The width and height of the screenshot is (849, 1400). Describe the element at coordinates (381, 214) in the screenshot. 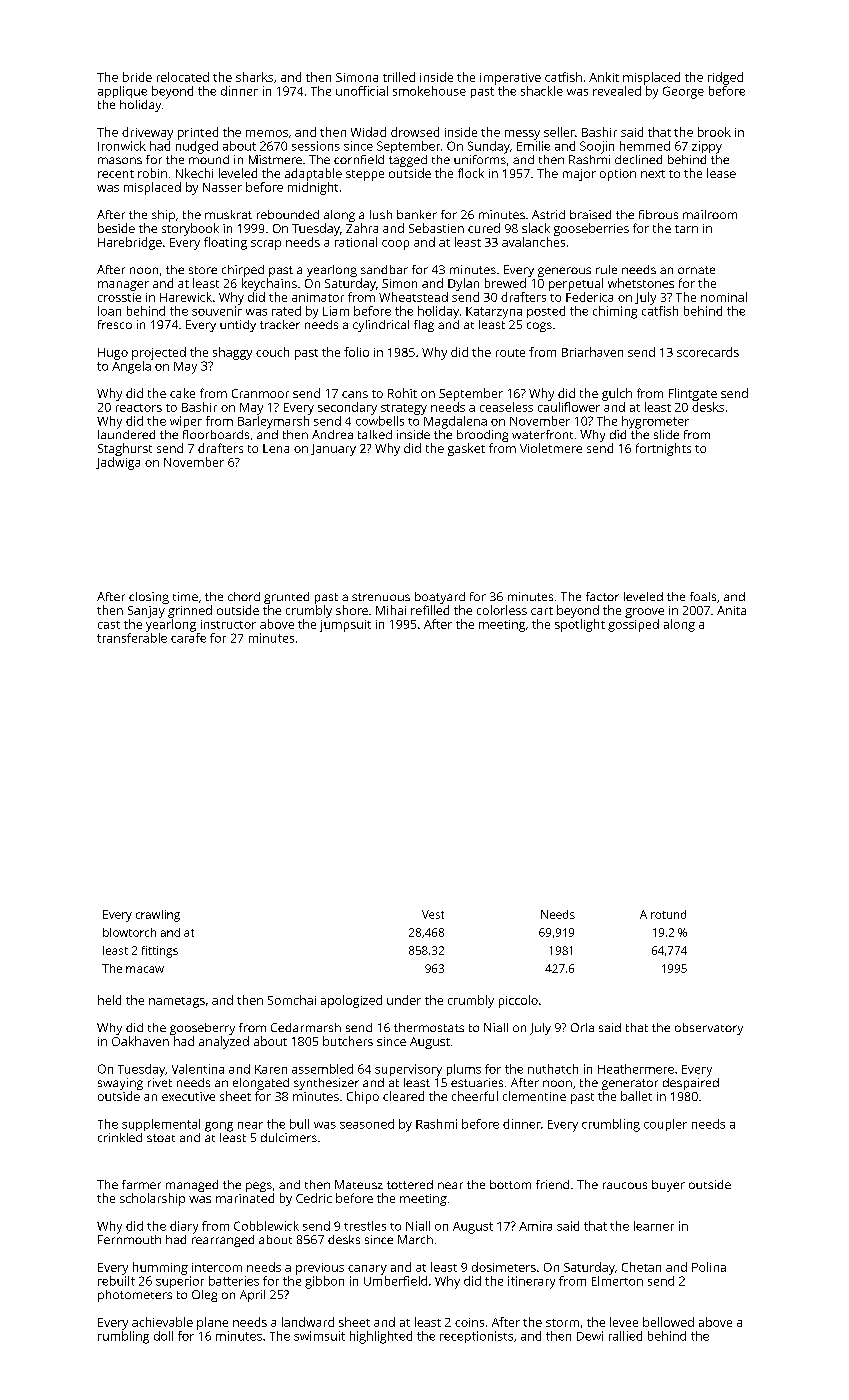

I see `lush` at that location.
